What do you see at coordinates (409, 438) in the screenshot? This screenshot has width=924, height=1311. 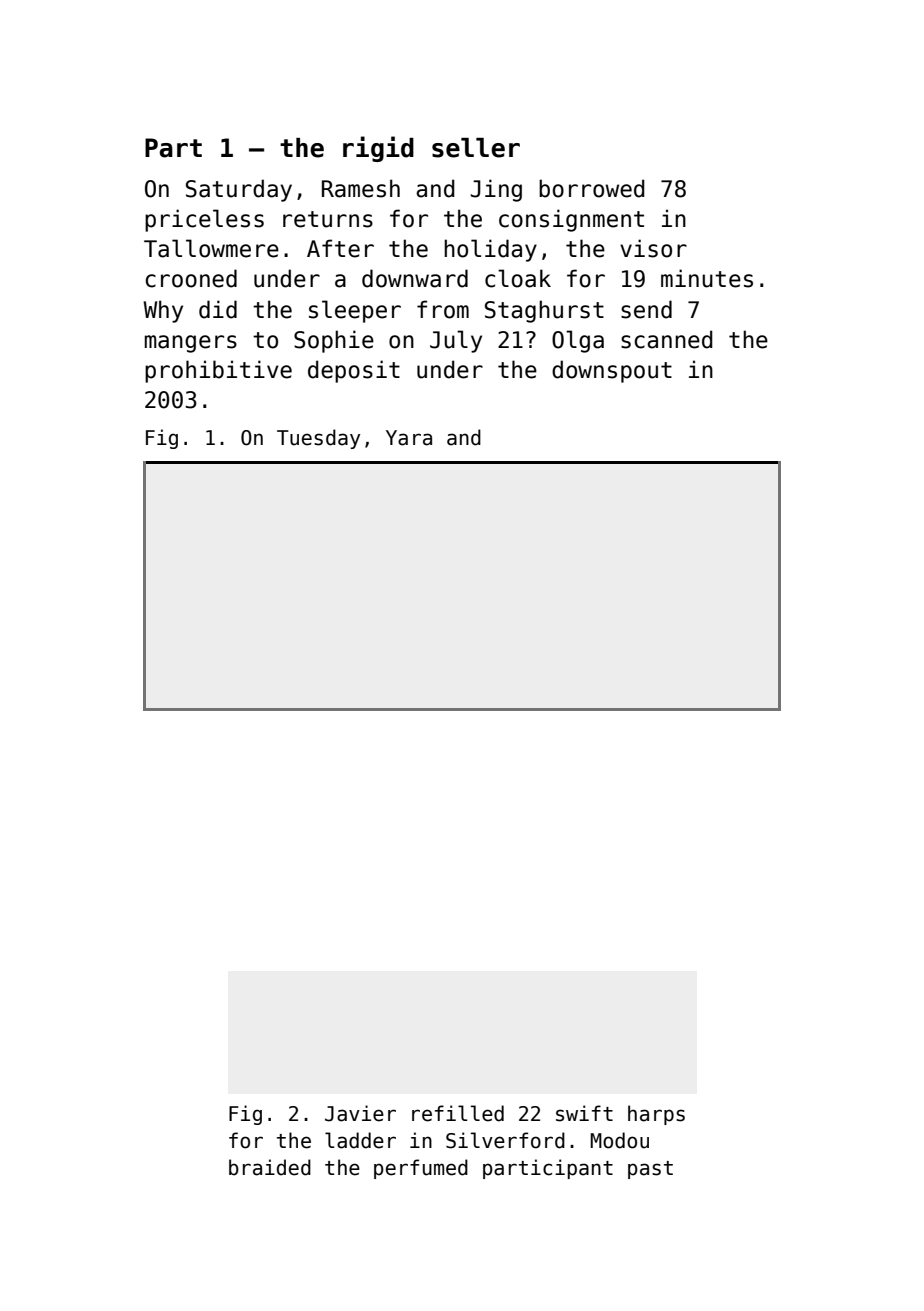 I see `Yara` at bounding box center [409, 438].
